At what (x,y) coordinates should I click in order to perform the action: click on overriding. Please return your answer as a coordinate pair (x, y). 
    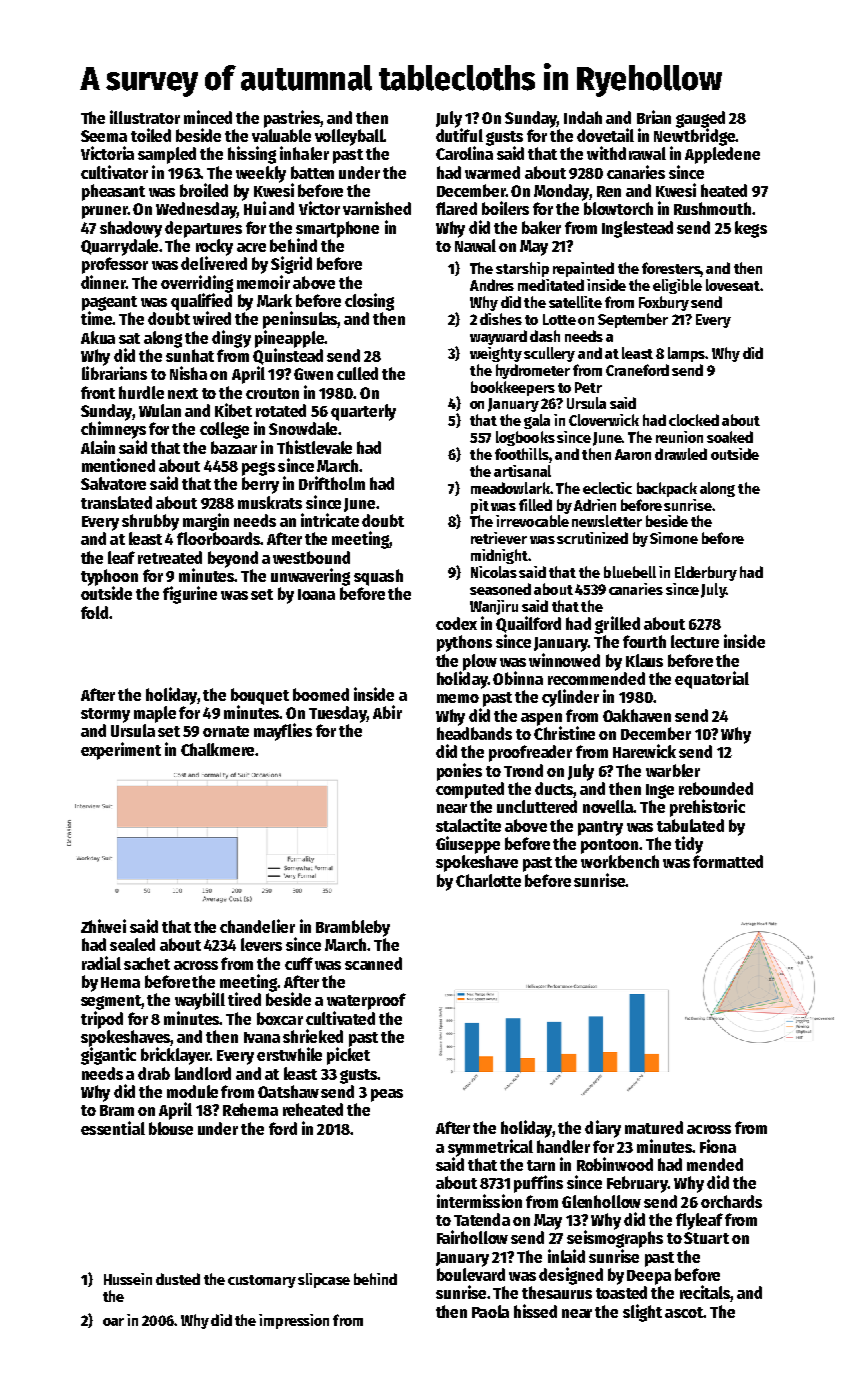
    Looking at the image, I should click on (197, 284).
